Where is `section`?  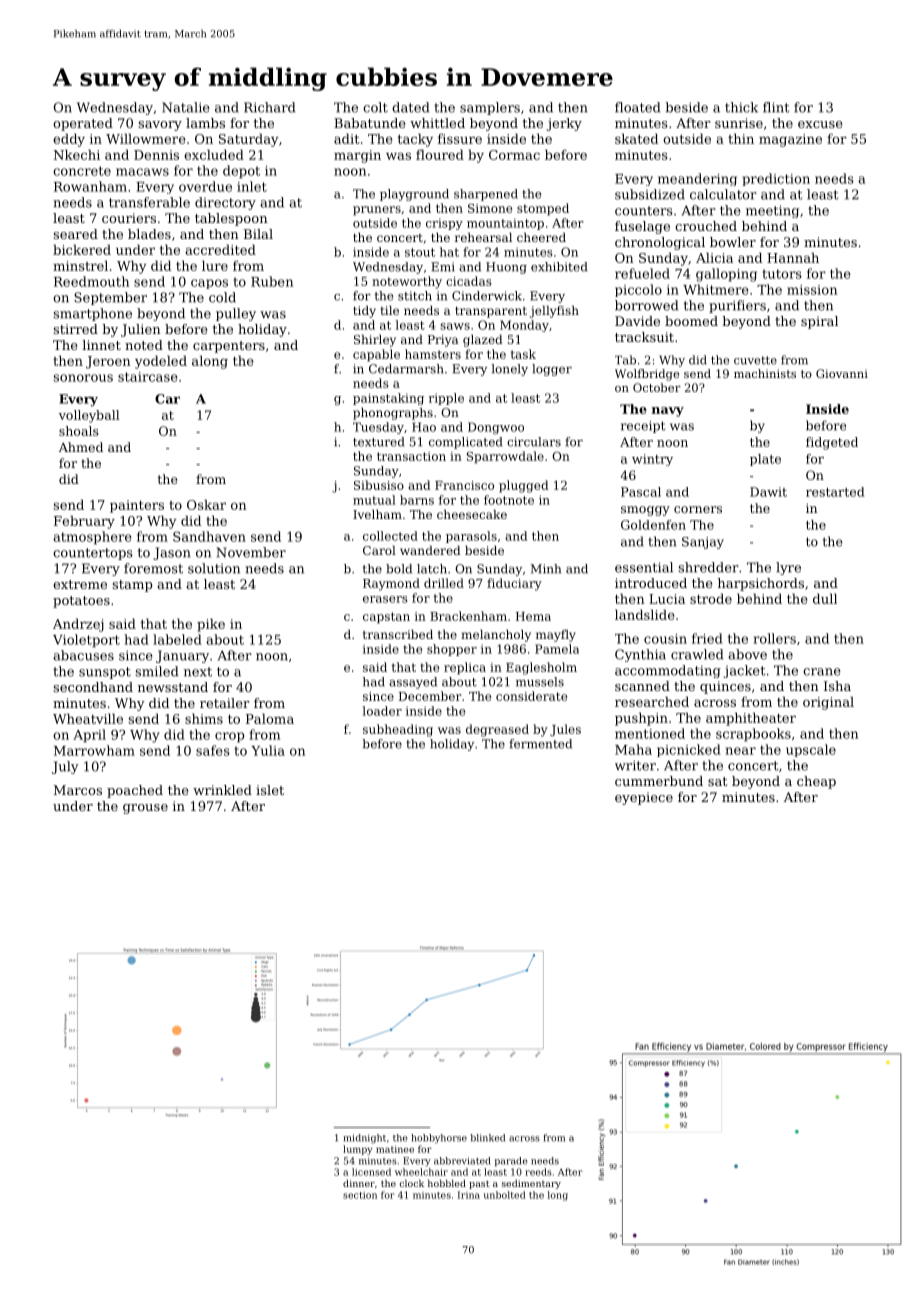 section is located at coordinates (360, 1195).
